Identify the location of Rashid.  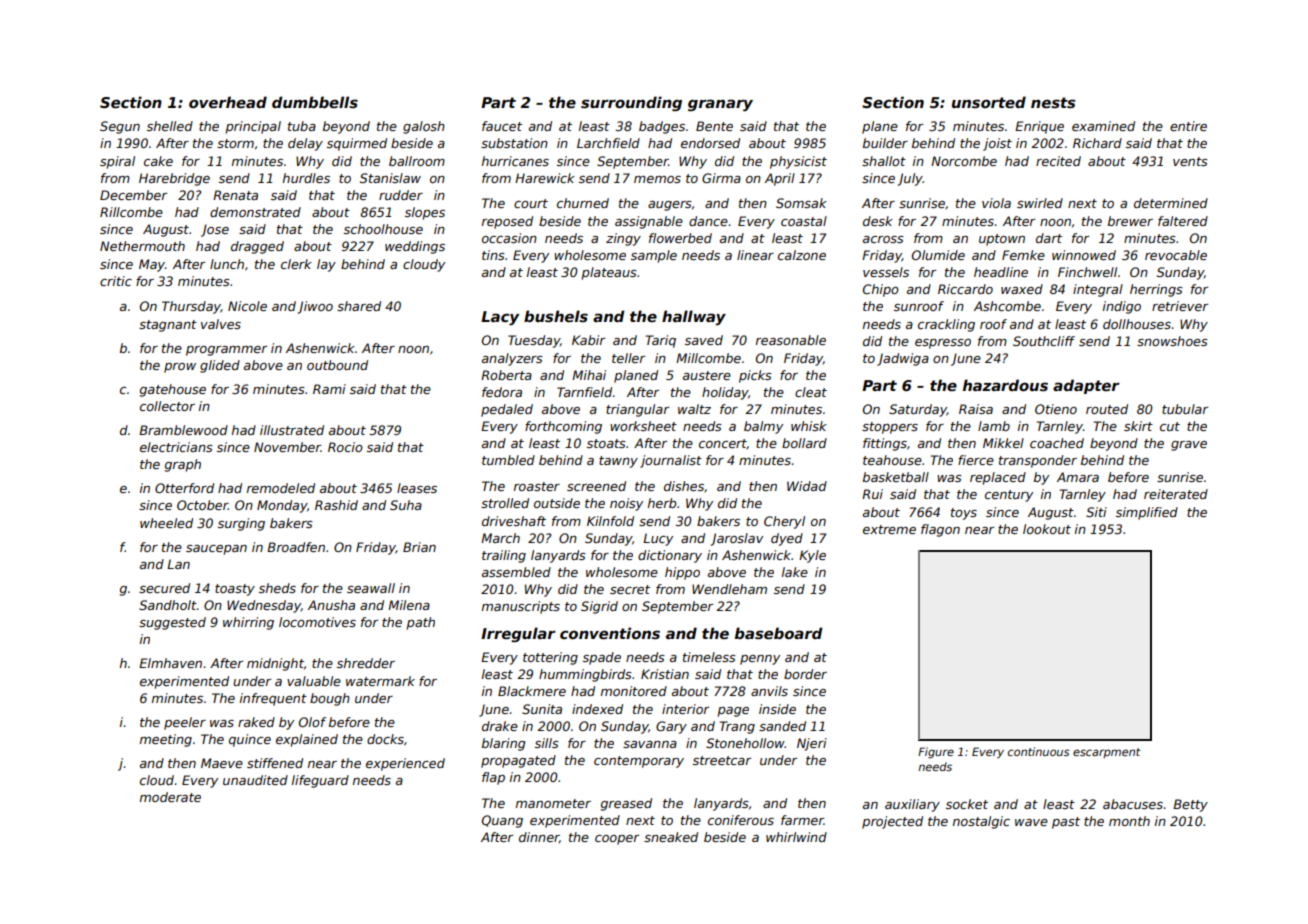
(336, 505).
